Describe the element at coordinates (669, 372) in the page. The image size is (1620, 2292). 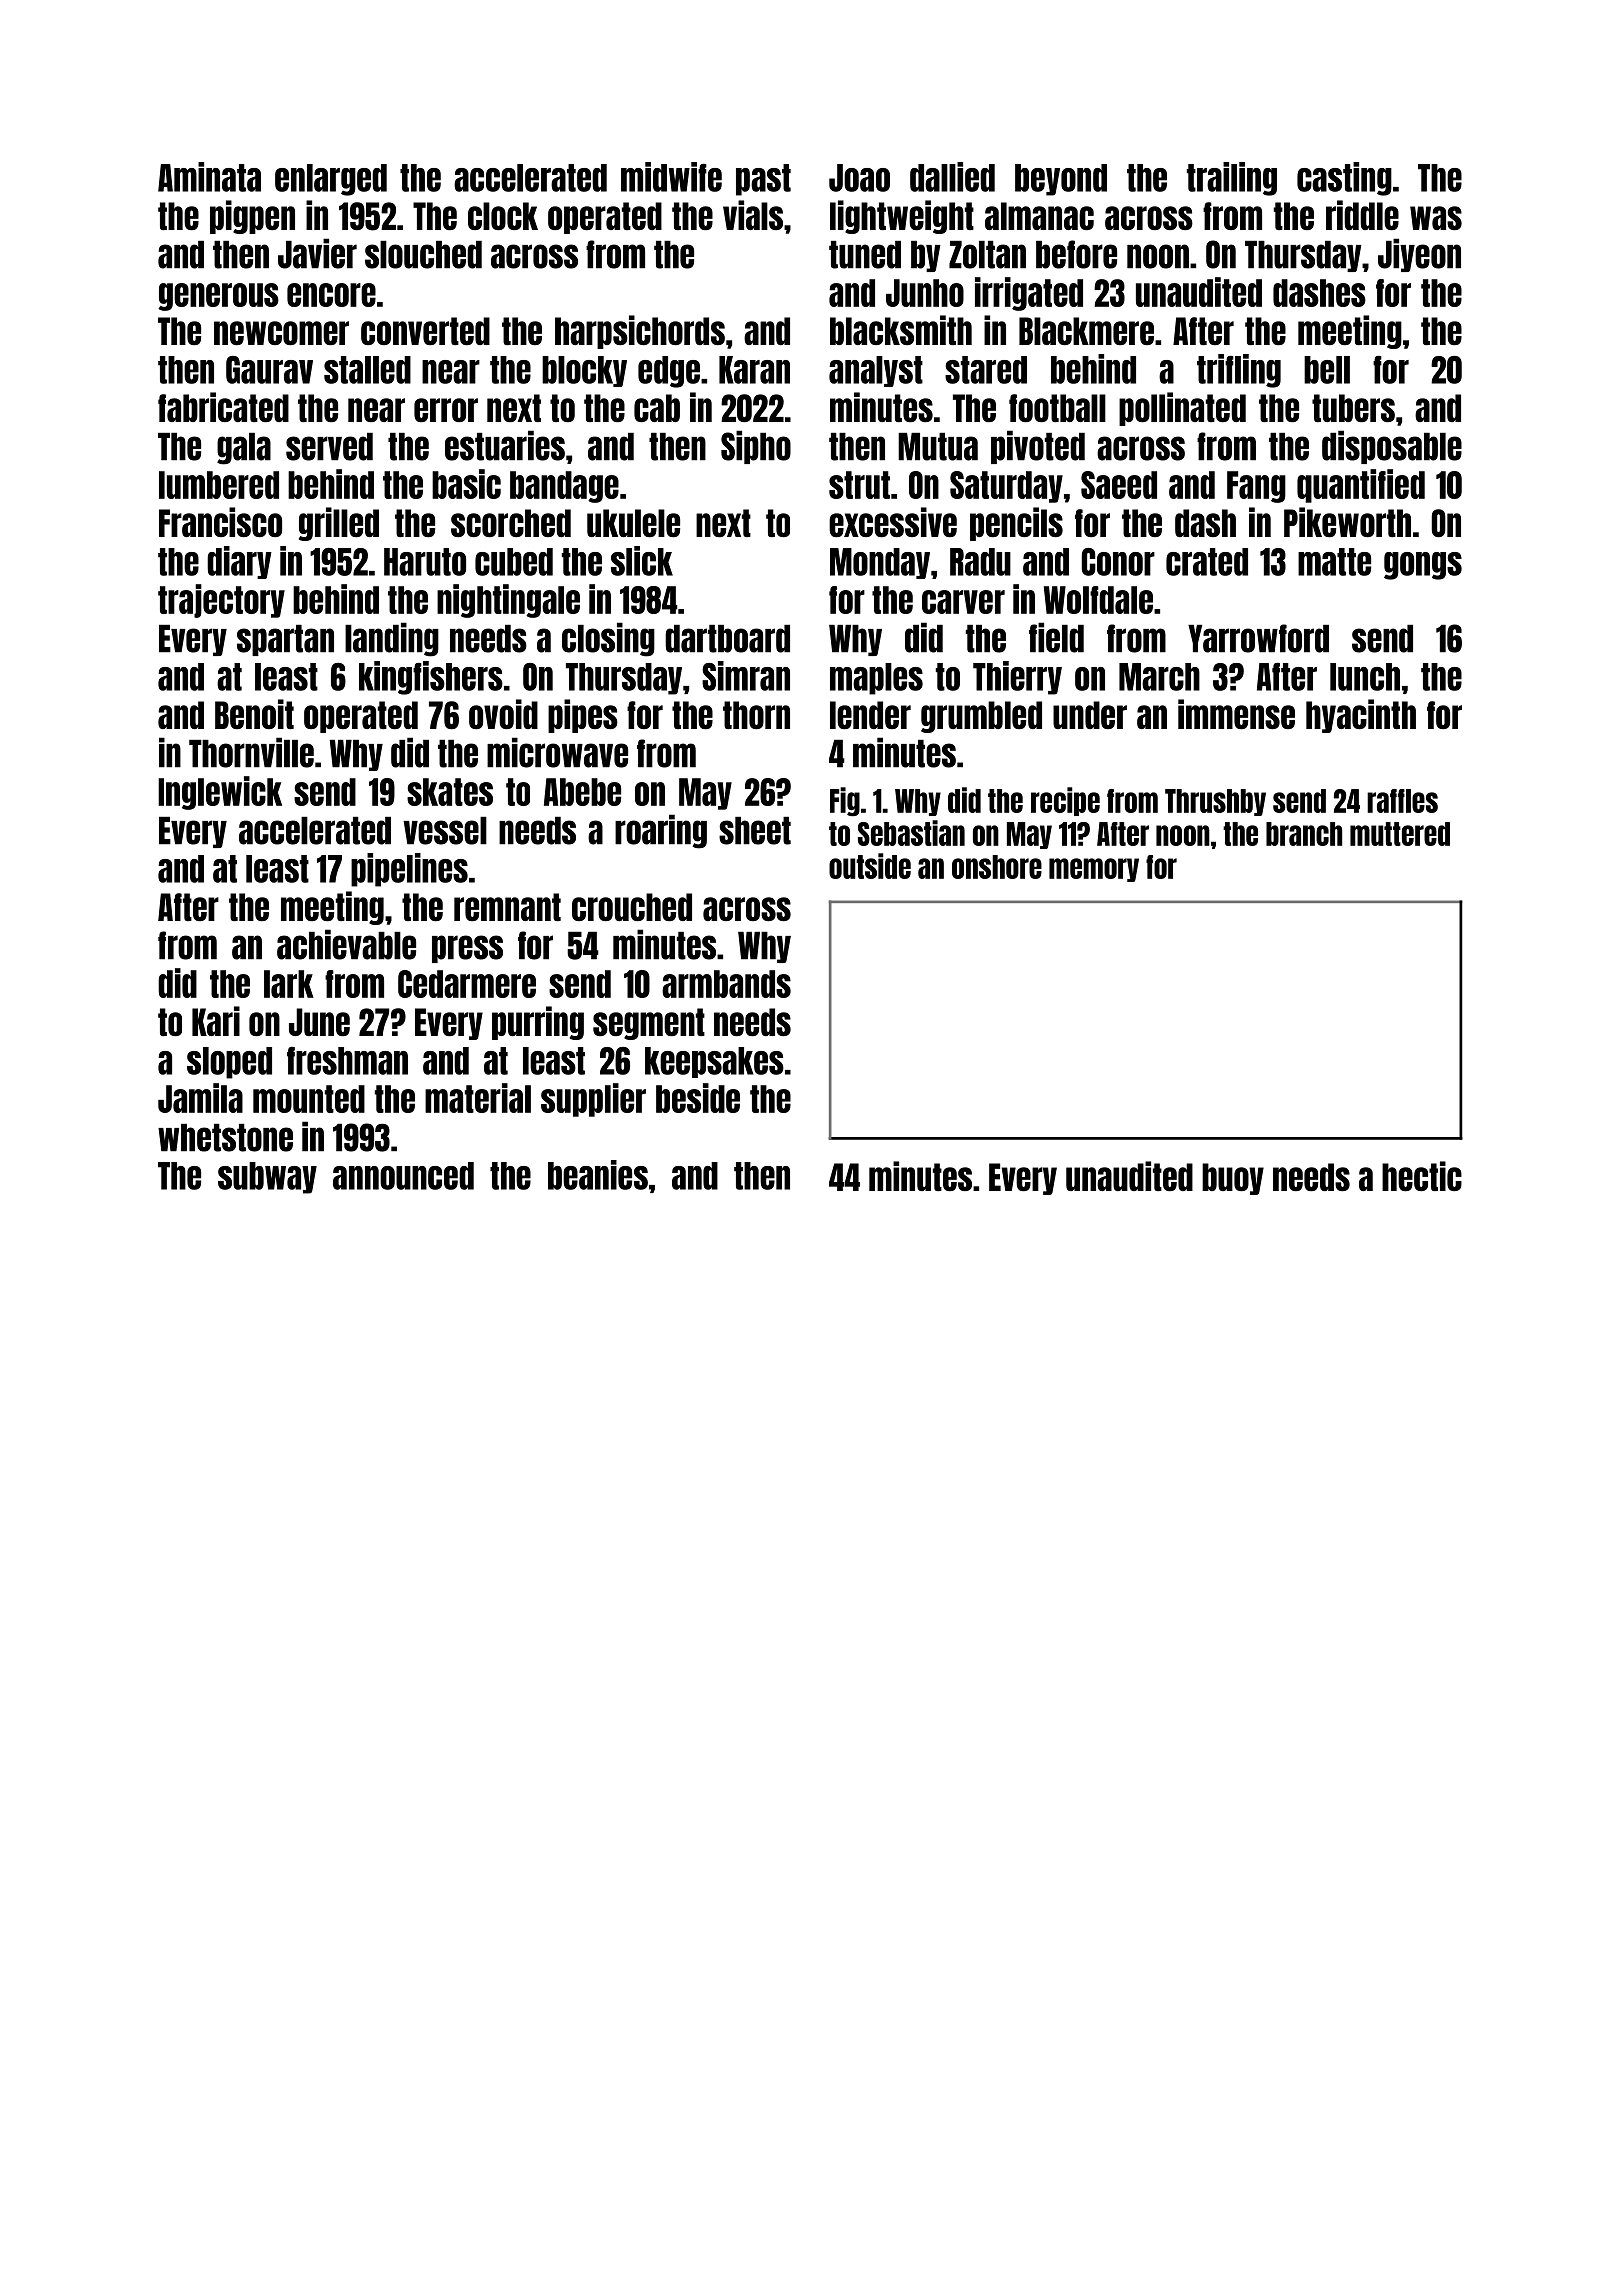
I see `edge` at that location.
